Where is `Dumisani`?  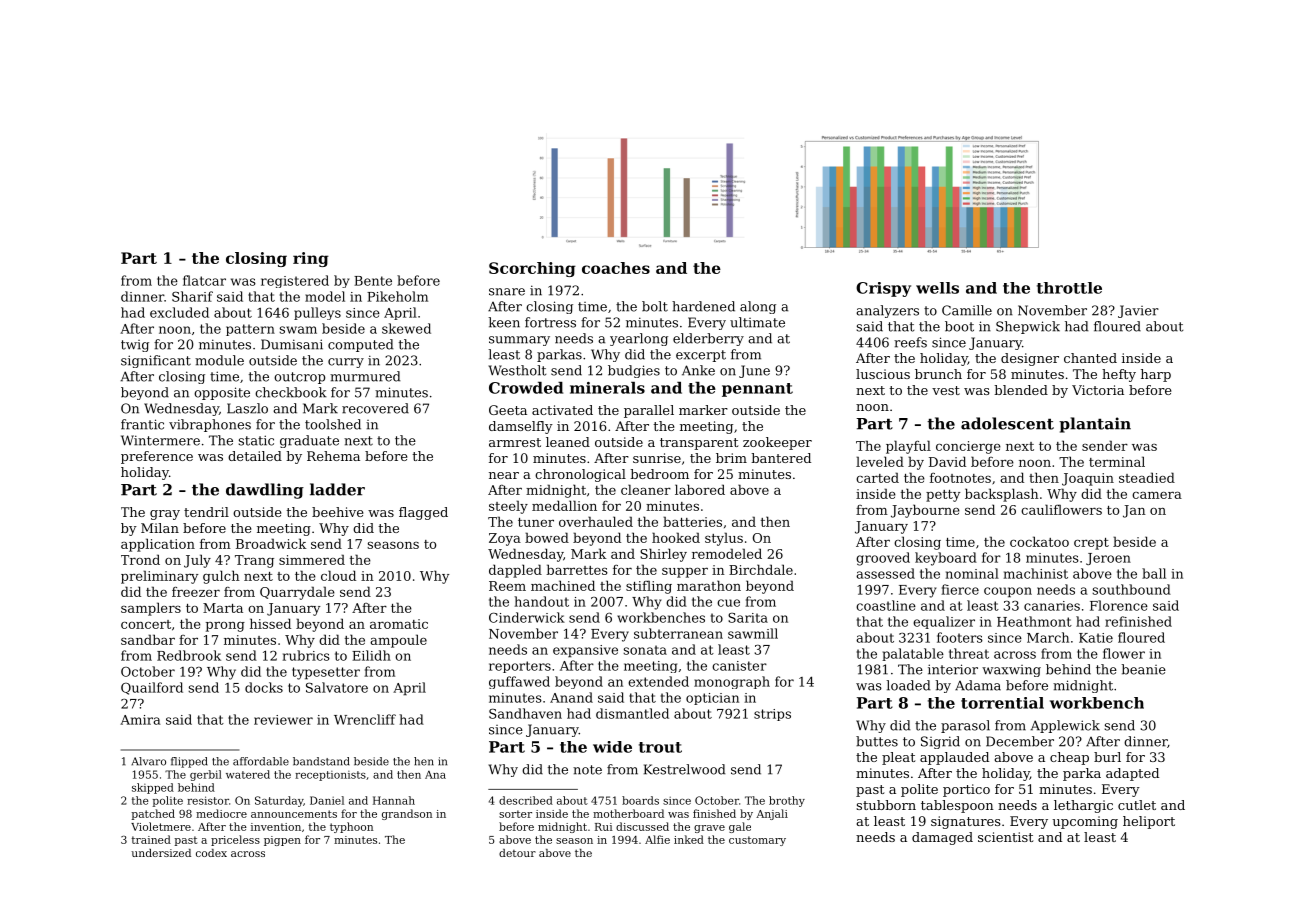
Dumisani is located at coordinates (292, 344).
